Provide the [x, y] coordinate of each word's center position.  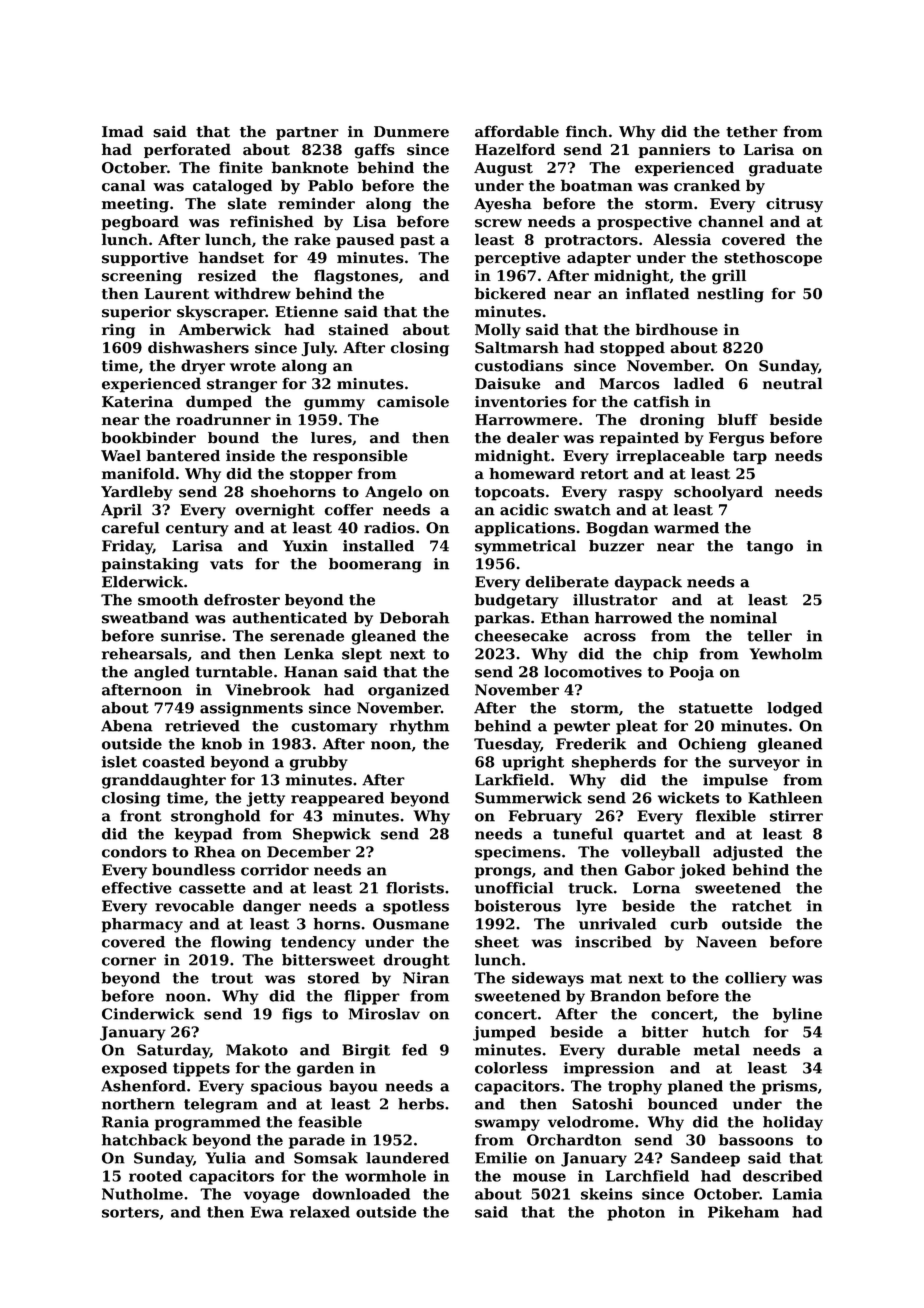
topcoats [509, 494]
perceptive [517, 259]
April [121, 511]
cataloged [232, 187]
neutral [792, 383]
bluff [738, 420]
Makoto [257, 1050]
